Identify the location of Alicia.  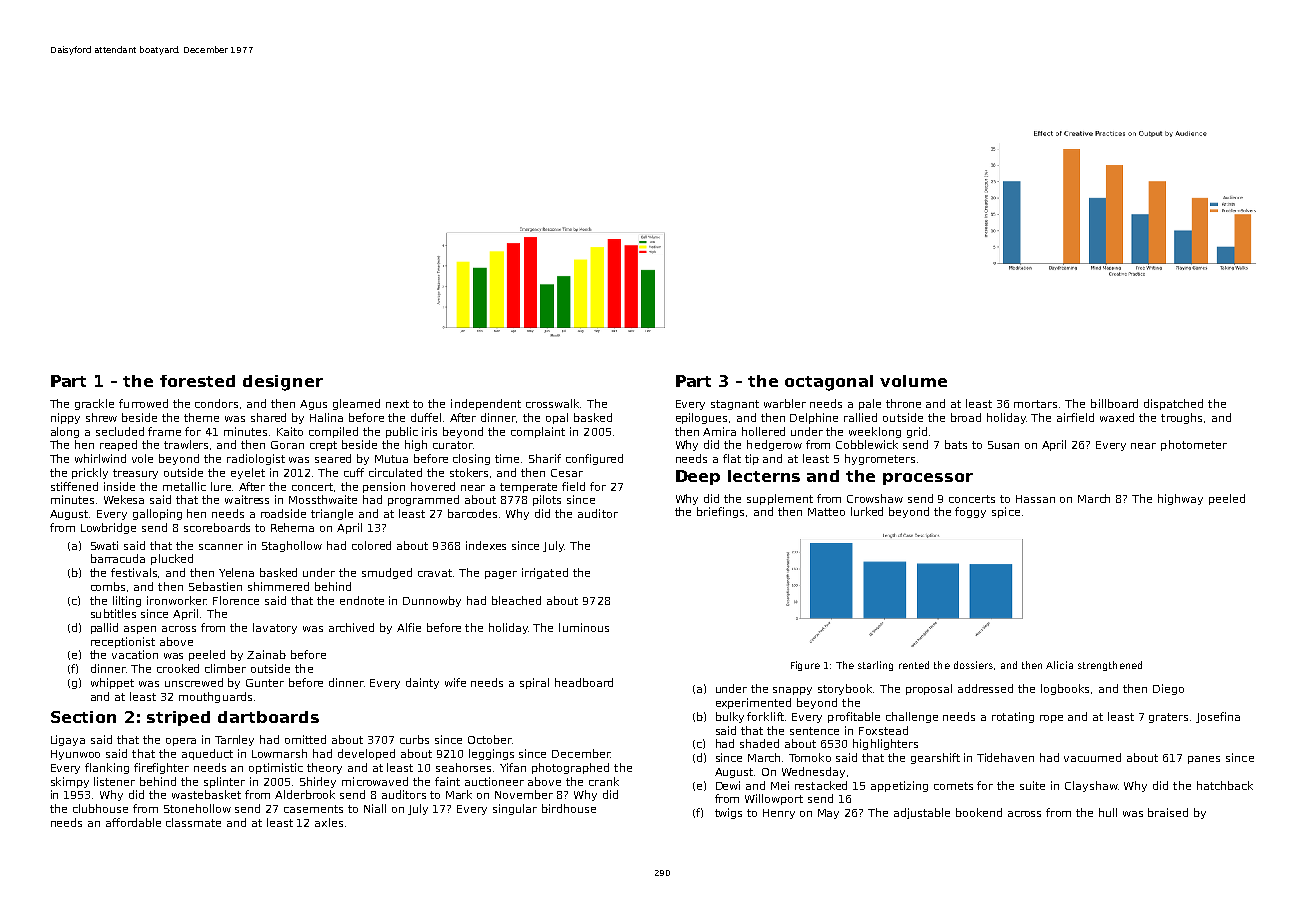
(1059, 665).
